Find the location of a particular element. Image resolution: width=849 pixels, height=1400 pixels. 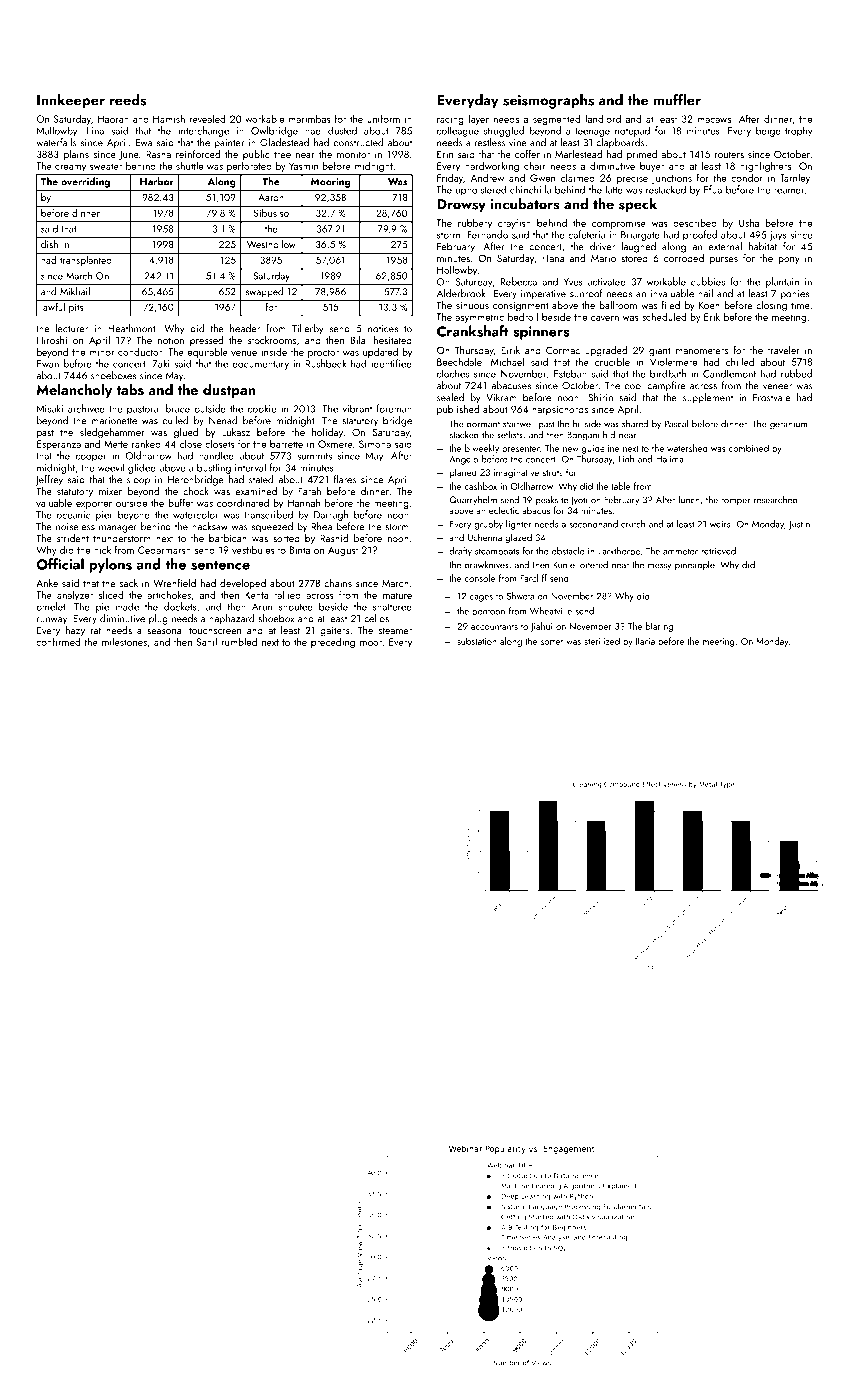

pony is located at coordinates (789, 260).
